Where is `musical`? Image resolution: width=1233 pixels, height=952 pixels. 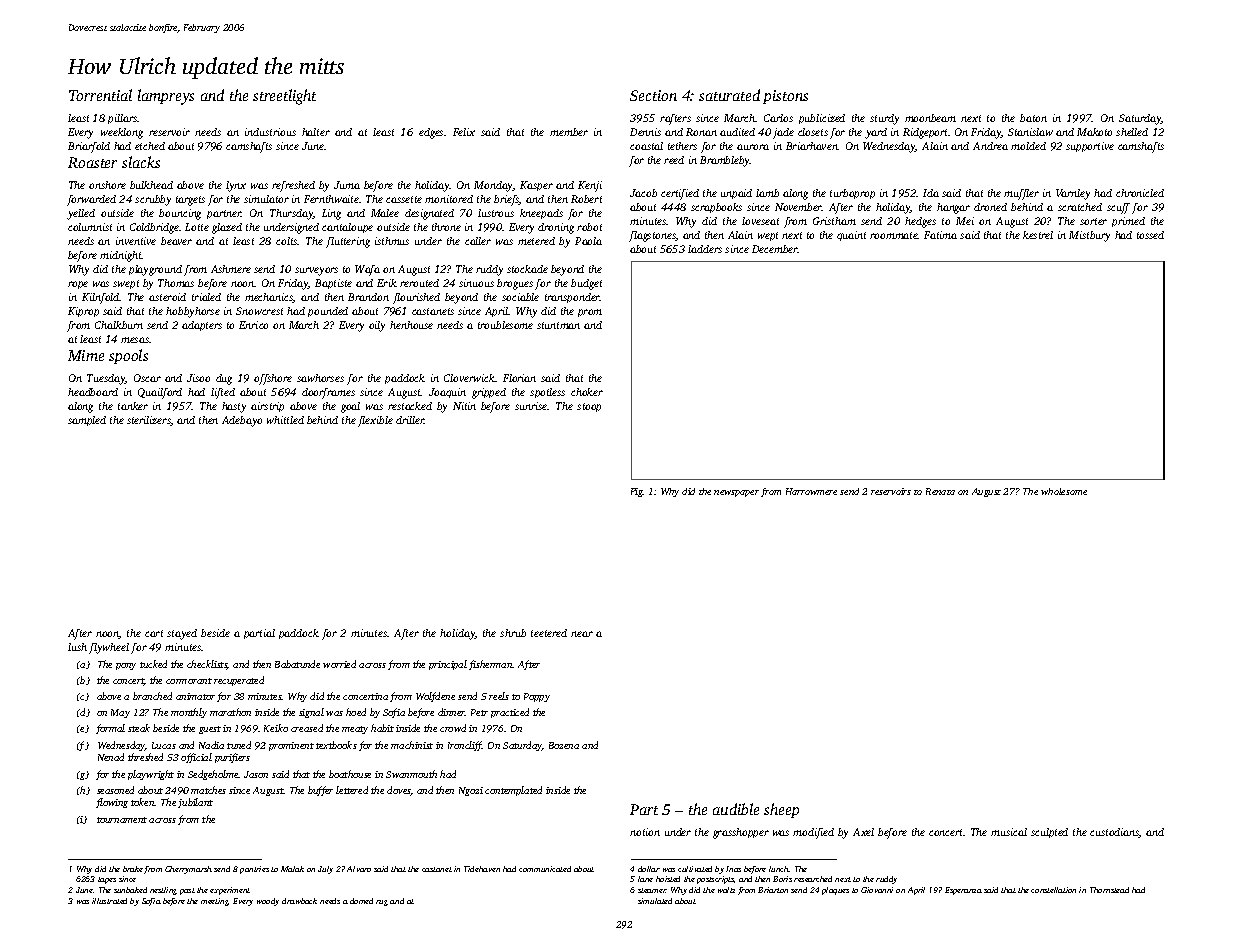
musical is located at coordinates (1009, 832).
